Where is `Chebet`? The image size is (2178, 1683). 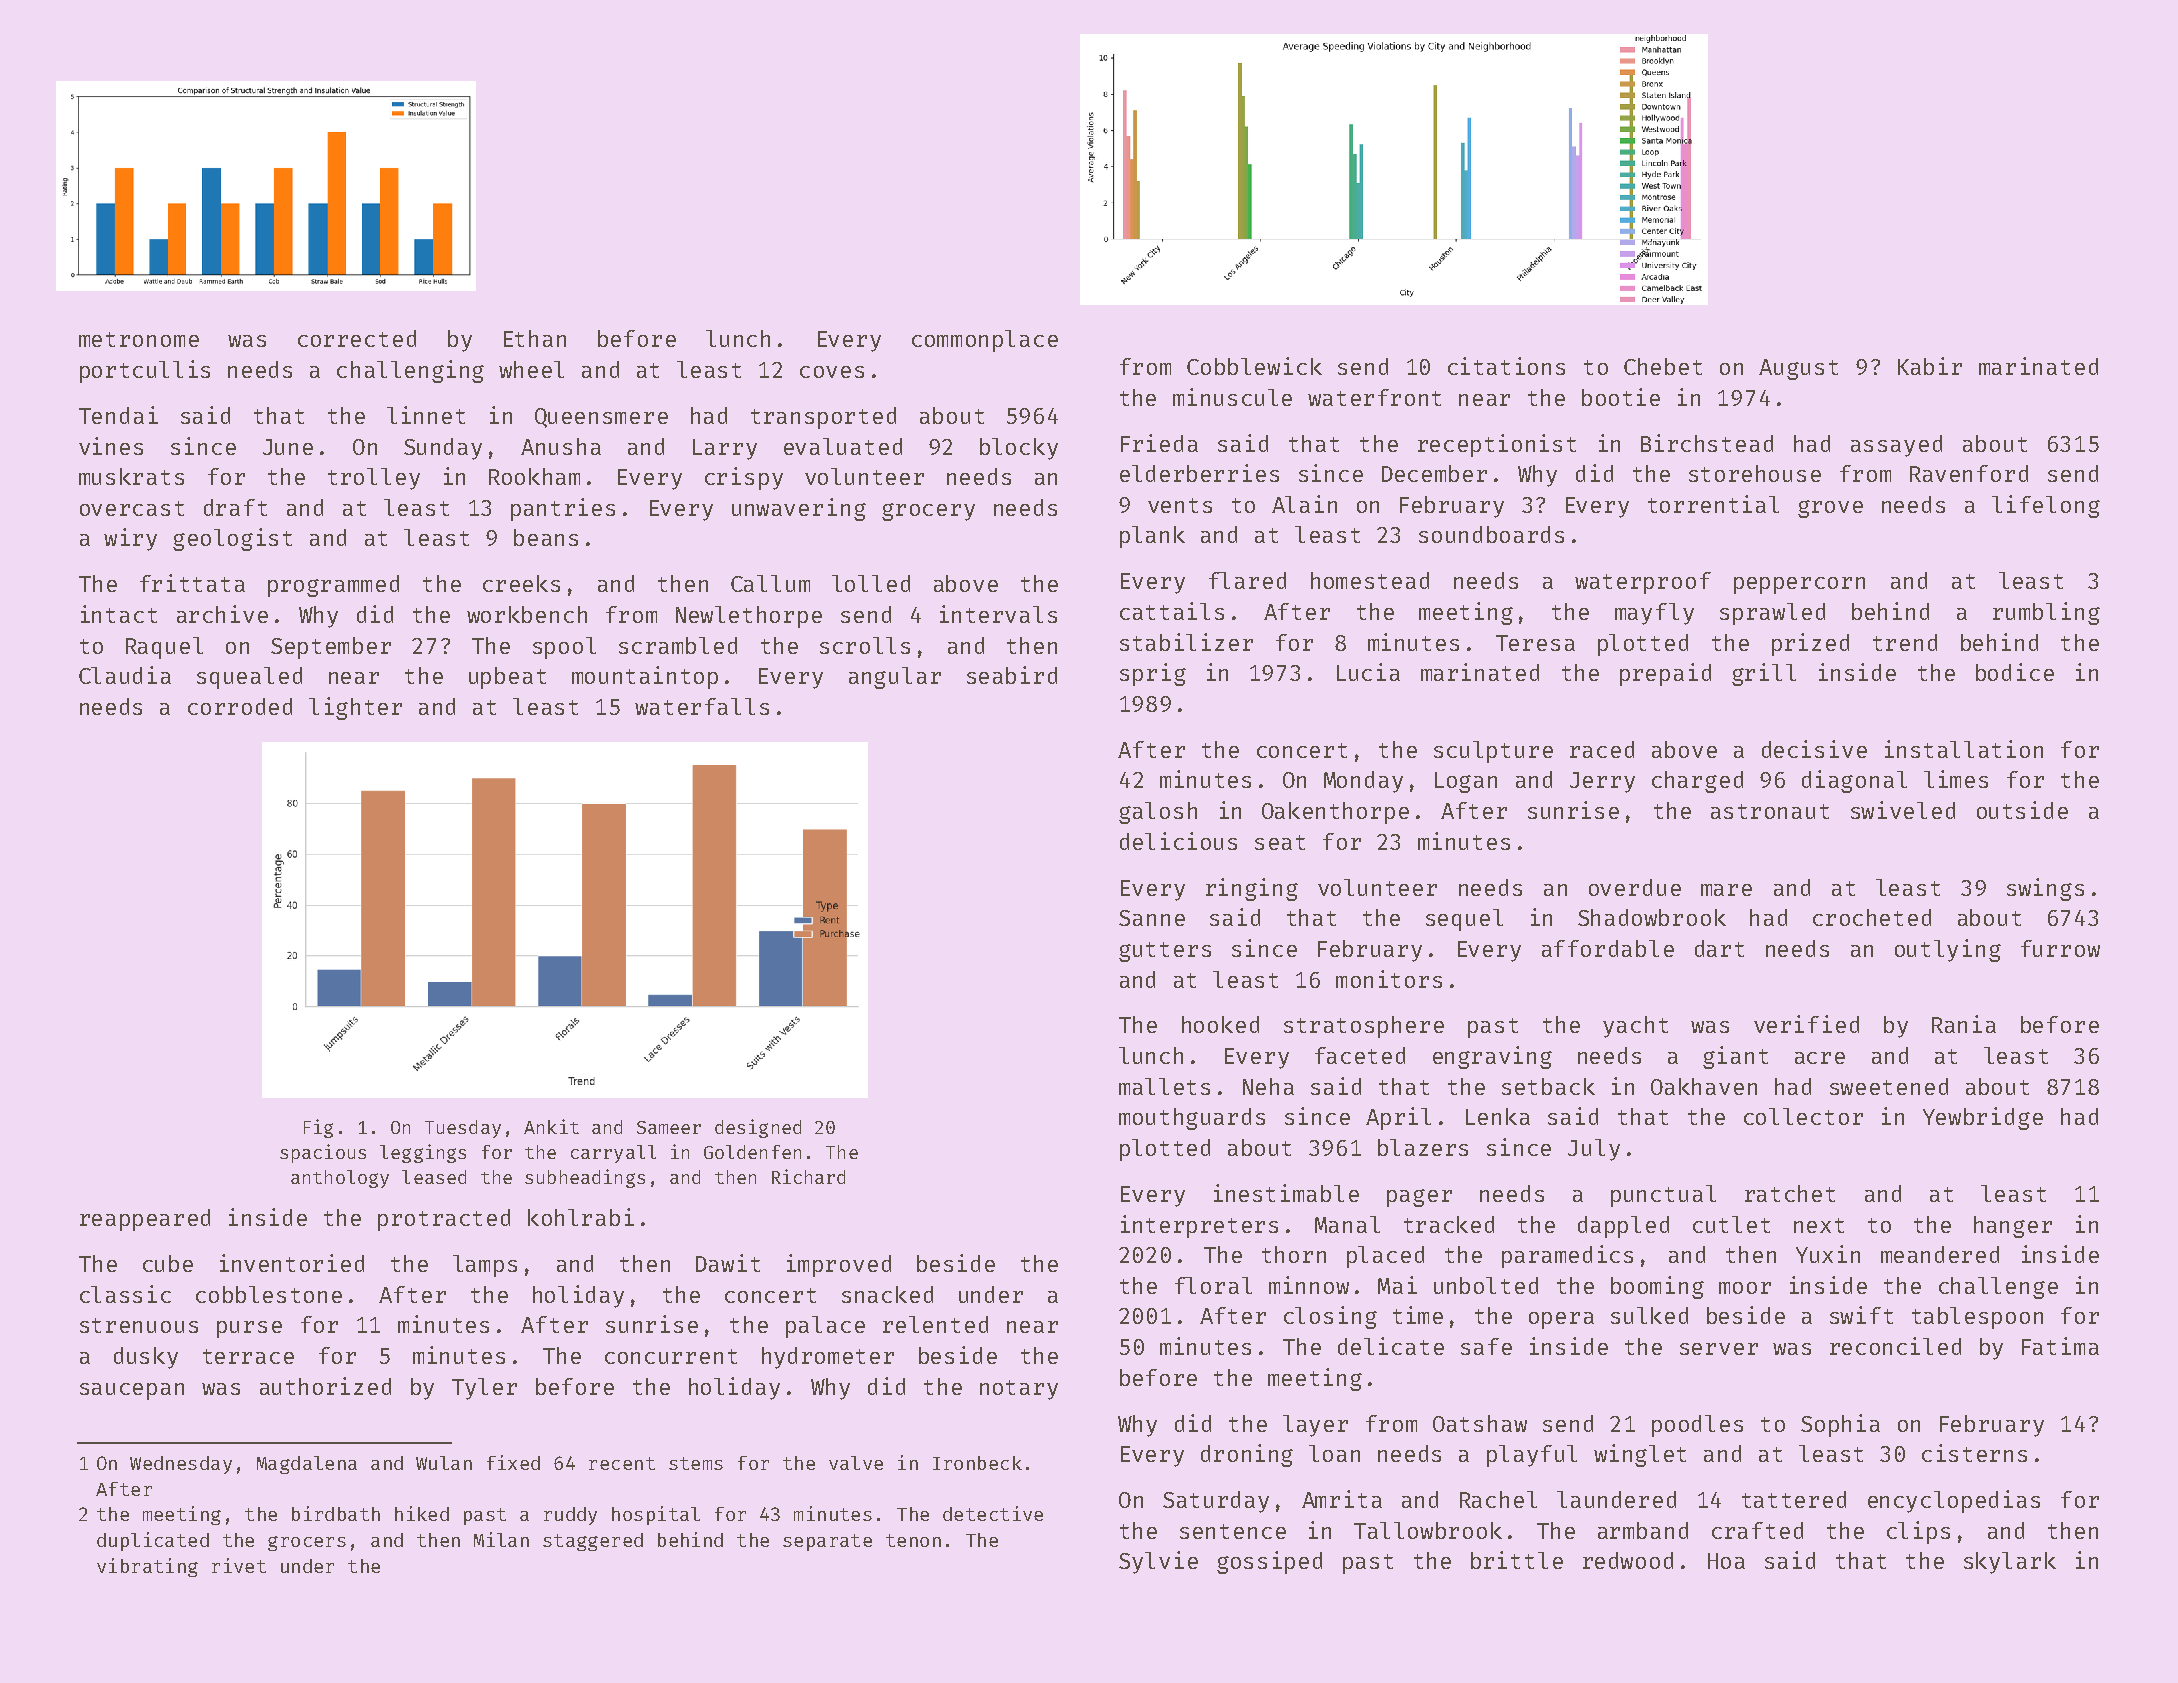
Chebet is located at coordinates (1663, 366).
